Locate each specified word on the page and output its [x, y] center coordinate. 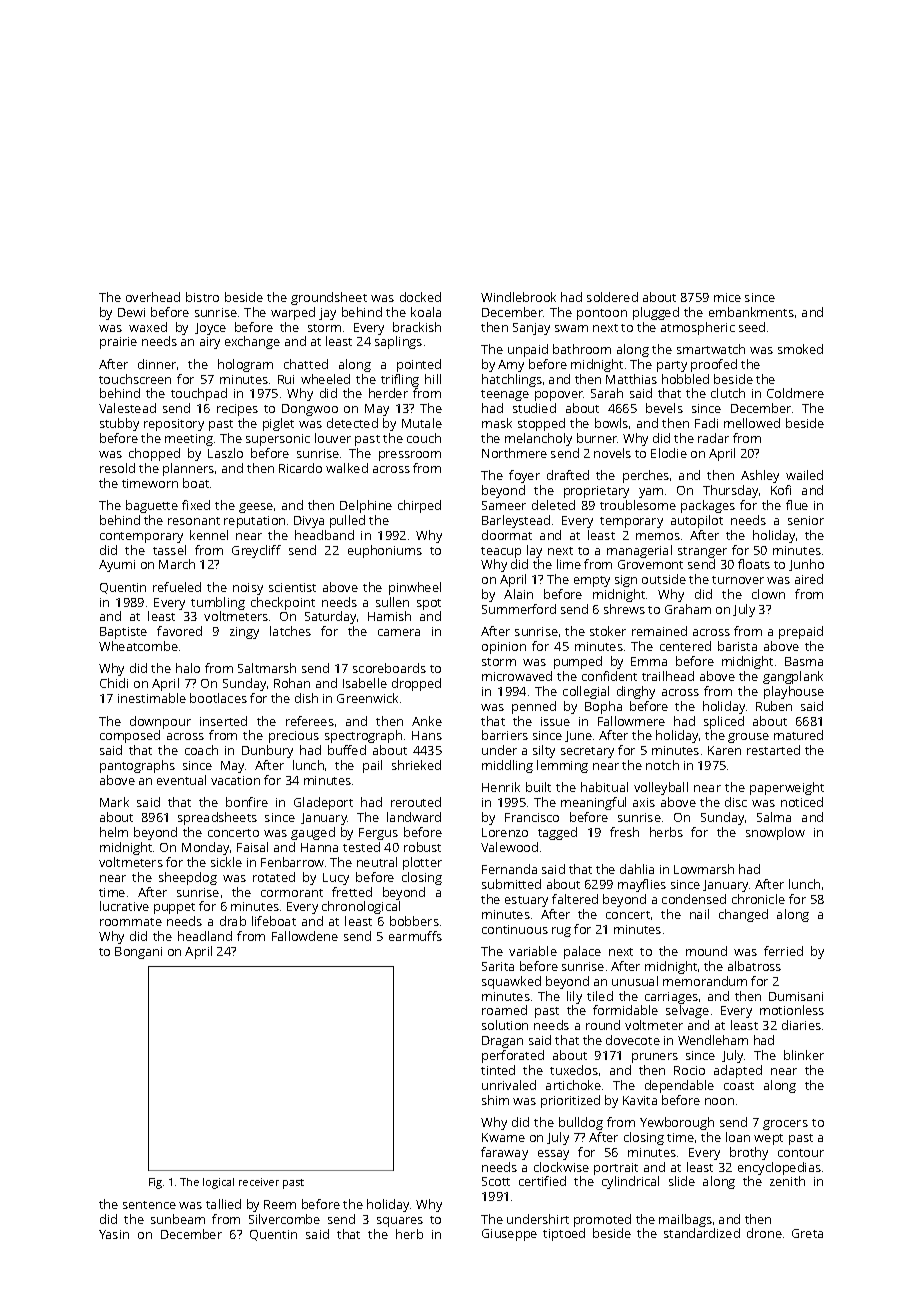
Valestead [127, 408]
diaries [801, 1025]
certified [542, 1181]
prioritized [570, 1101]
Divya [309, 522]
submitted [511, 884]
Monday [205, 848]
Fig [155, 1183]
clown [768, 594]
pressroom [410, 456]
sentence [149, 1205]
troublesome [638, 505]
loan [738, 1137]
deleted [553, 505]
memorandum [705, 981]
